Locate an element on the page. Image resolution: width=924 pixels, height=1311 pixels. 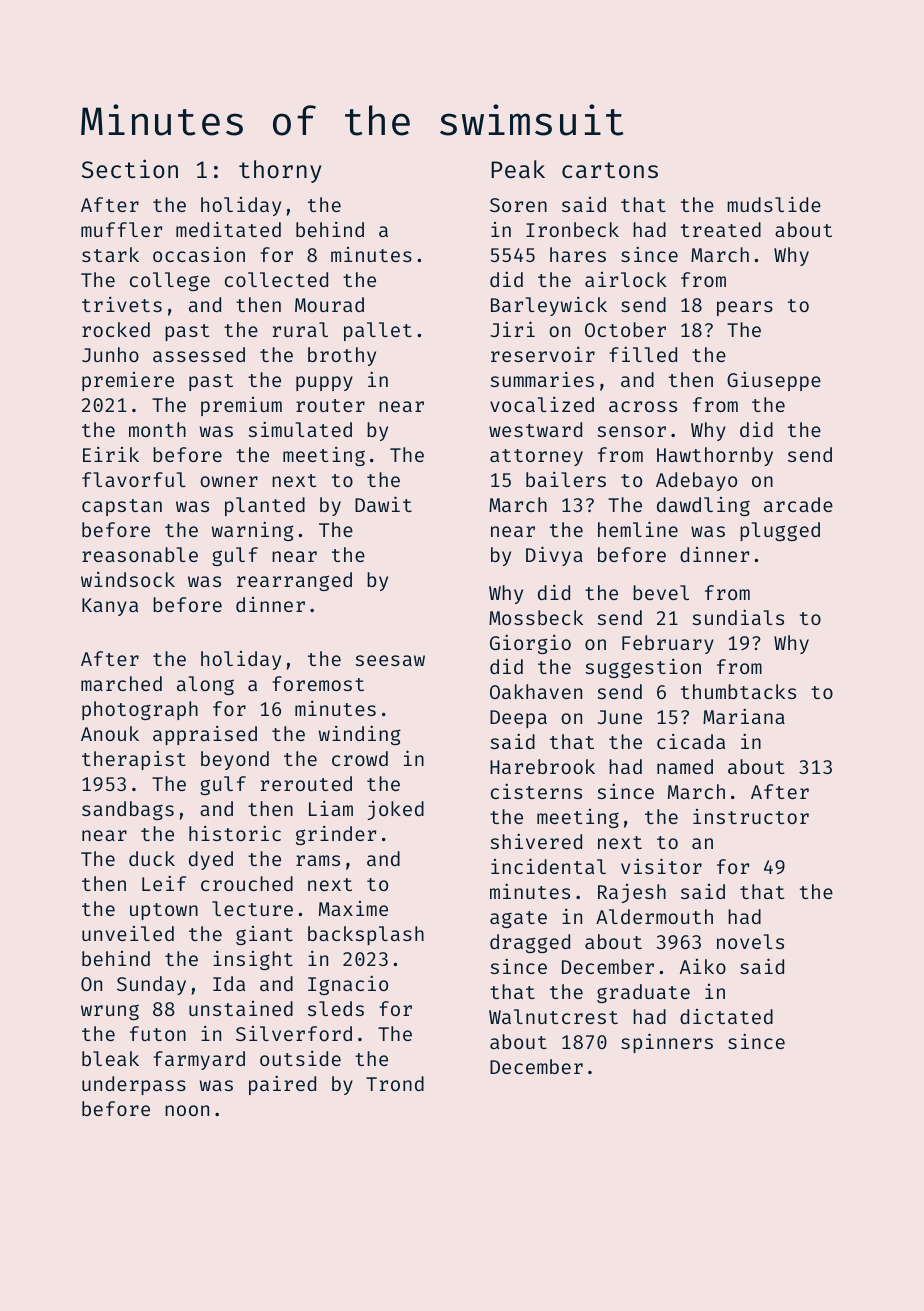
Dawit is located at coordinates (383, 504).
